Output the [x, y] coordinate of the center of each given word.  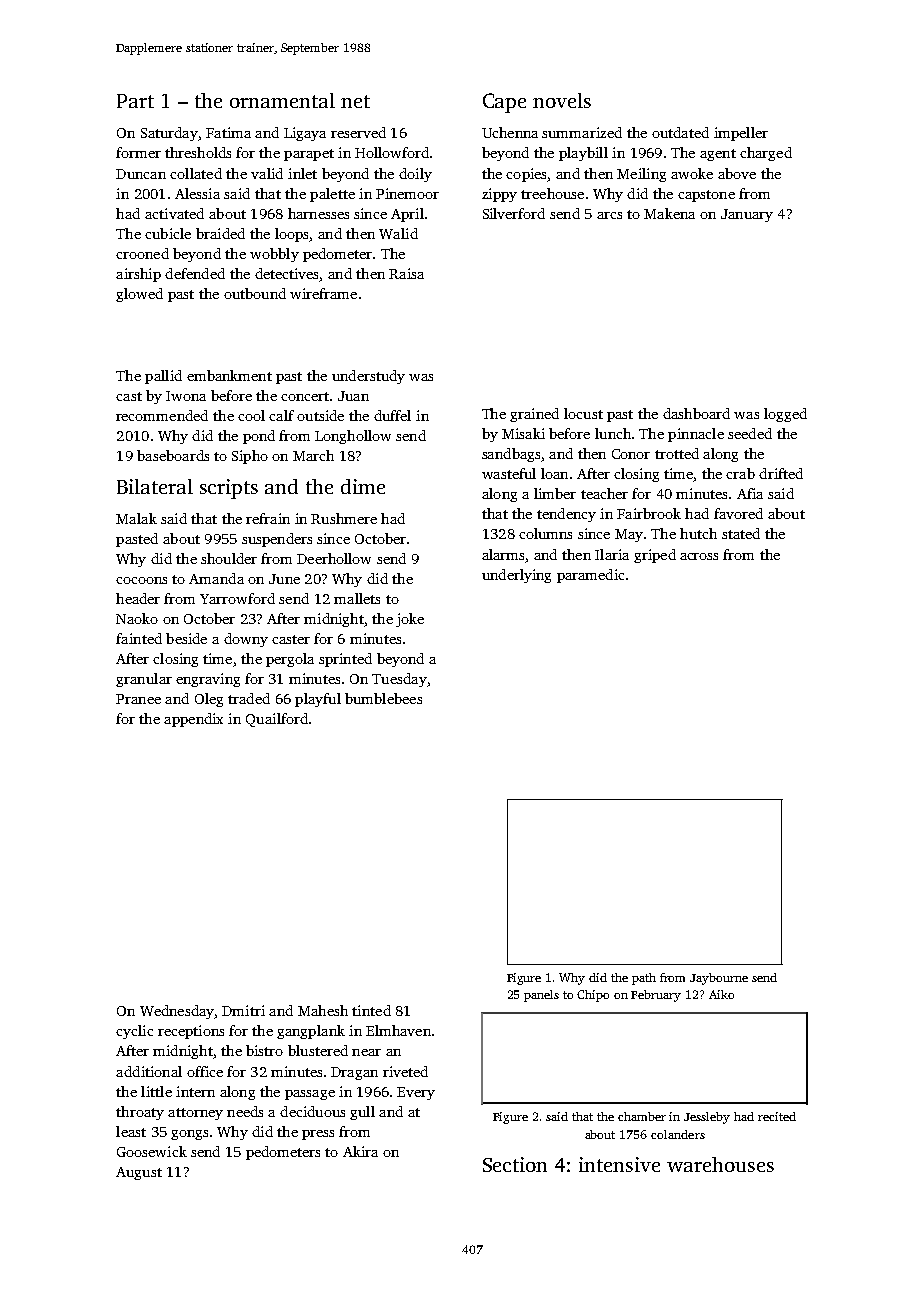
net [355, 101]
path [644, 979]
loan [554, 473]
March [313, 455]
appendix [193, 720]
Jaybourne [719, 979]
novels [562, 100]
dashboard [696, 413]
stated [741, 533]
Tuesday [399, 680]
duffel [392, 415]
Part [135, 101]
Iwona [186, 396]
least [131, 1131]
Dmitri [243, 1010]
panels [541, 996]
